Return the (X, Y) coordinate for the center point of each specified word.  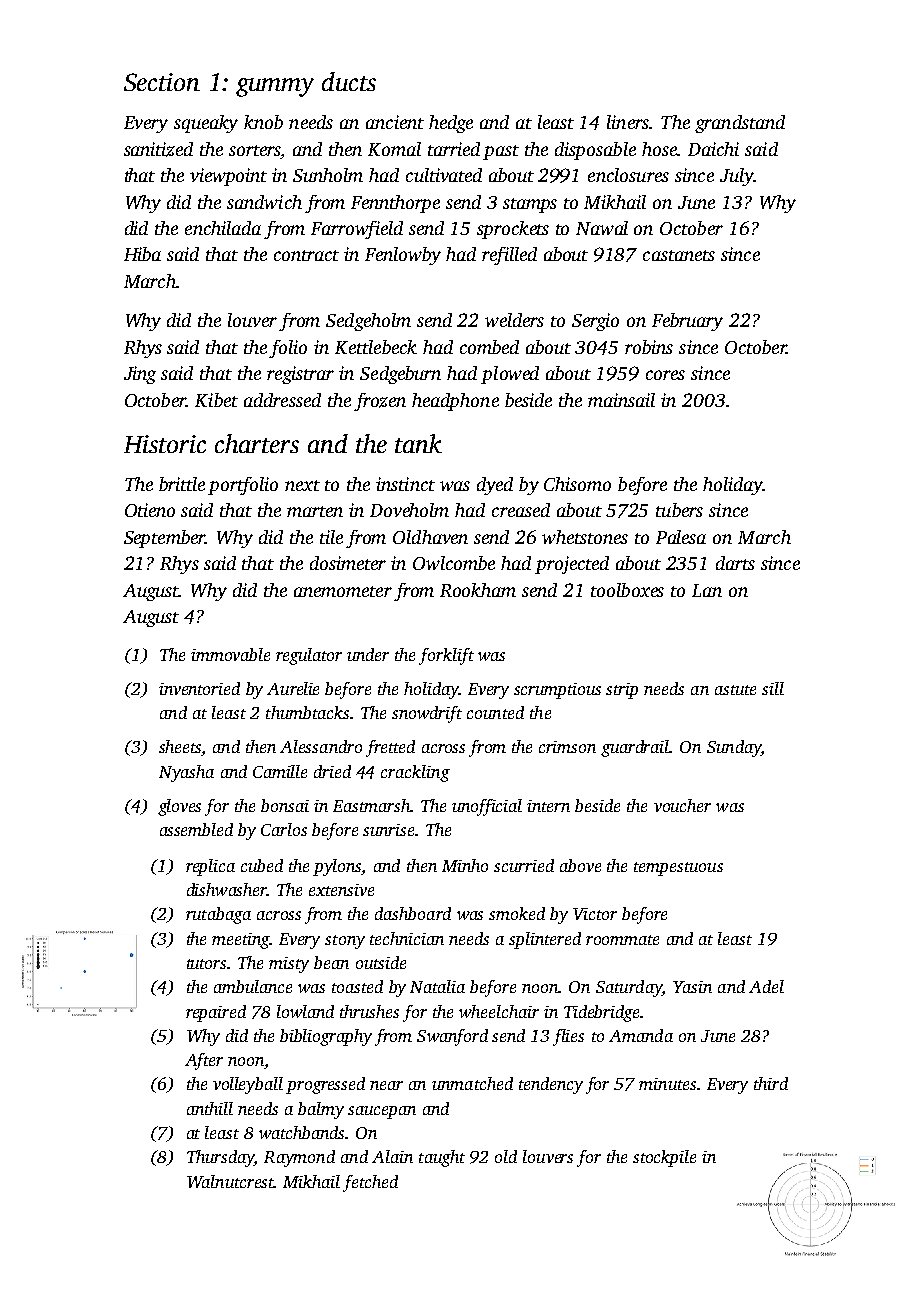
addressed (282, 400)
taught (442, 1158)
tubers (679, 510)
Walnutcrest (230, 1181)
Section (162, 82)
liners (628, 122)
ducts (349, 81)
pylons (337, 867)
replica (210, 867)
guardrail (635, 748)
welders (514, 320)
